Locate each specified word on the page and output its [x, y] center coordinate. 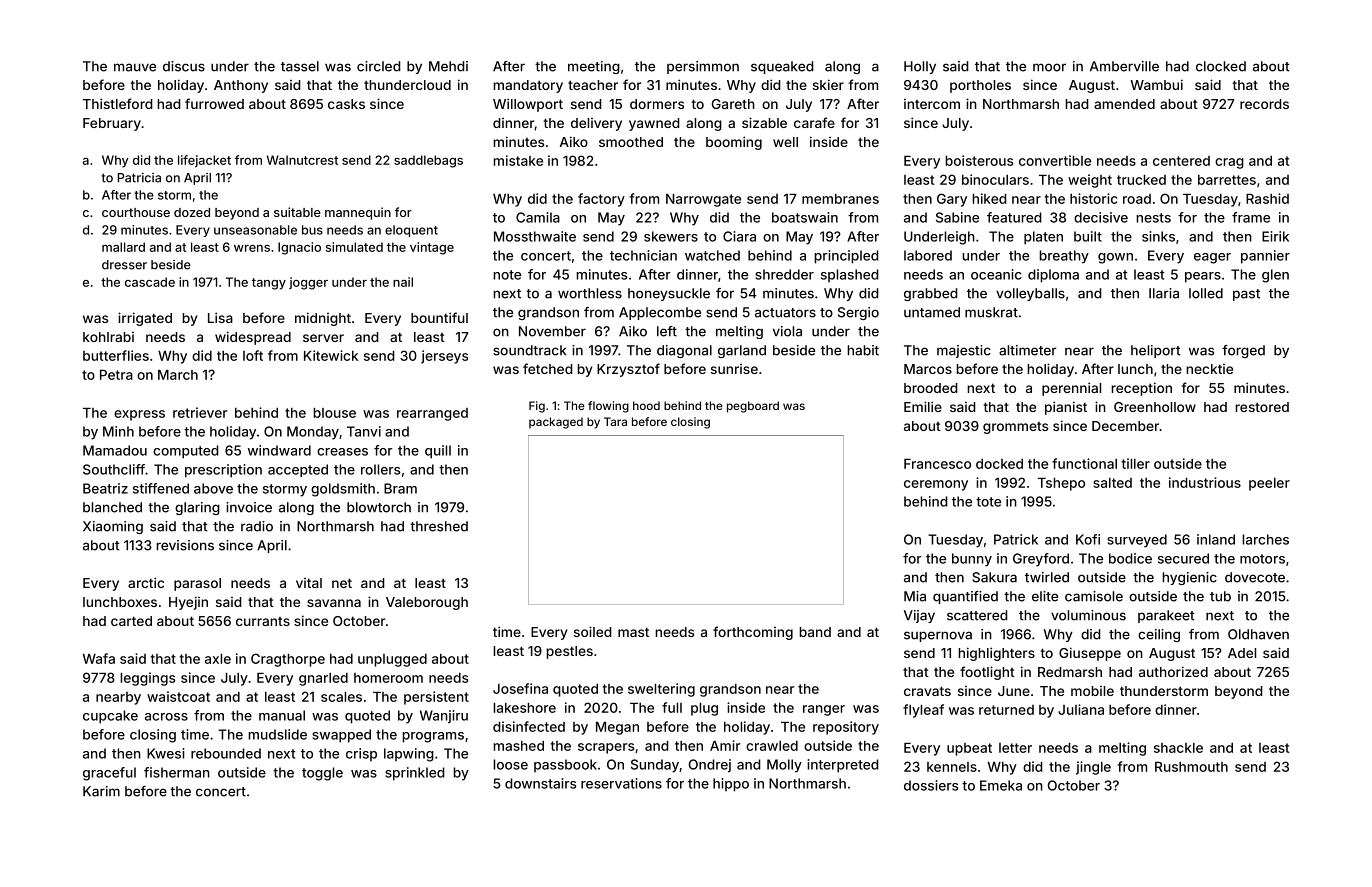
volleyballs [1030, 294]
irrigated [145, 319]
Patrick [1016, 539]
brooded [931, 388]
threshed [439, 526]
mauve [135, 67]
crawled [772, 746]
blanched [112, 507]
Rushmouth [1191, 767]
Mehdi [448, 66]
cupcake [110, 717]
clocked [1221, 66]
